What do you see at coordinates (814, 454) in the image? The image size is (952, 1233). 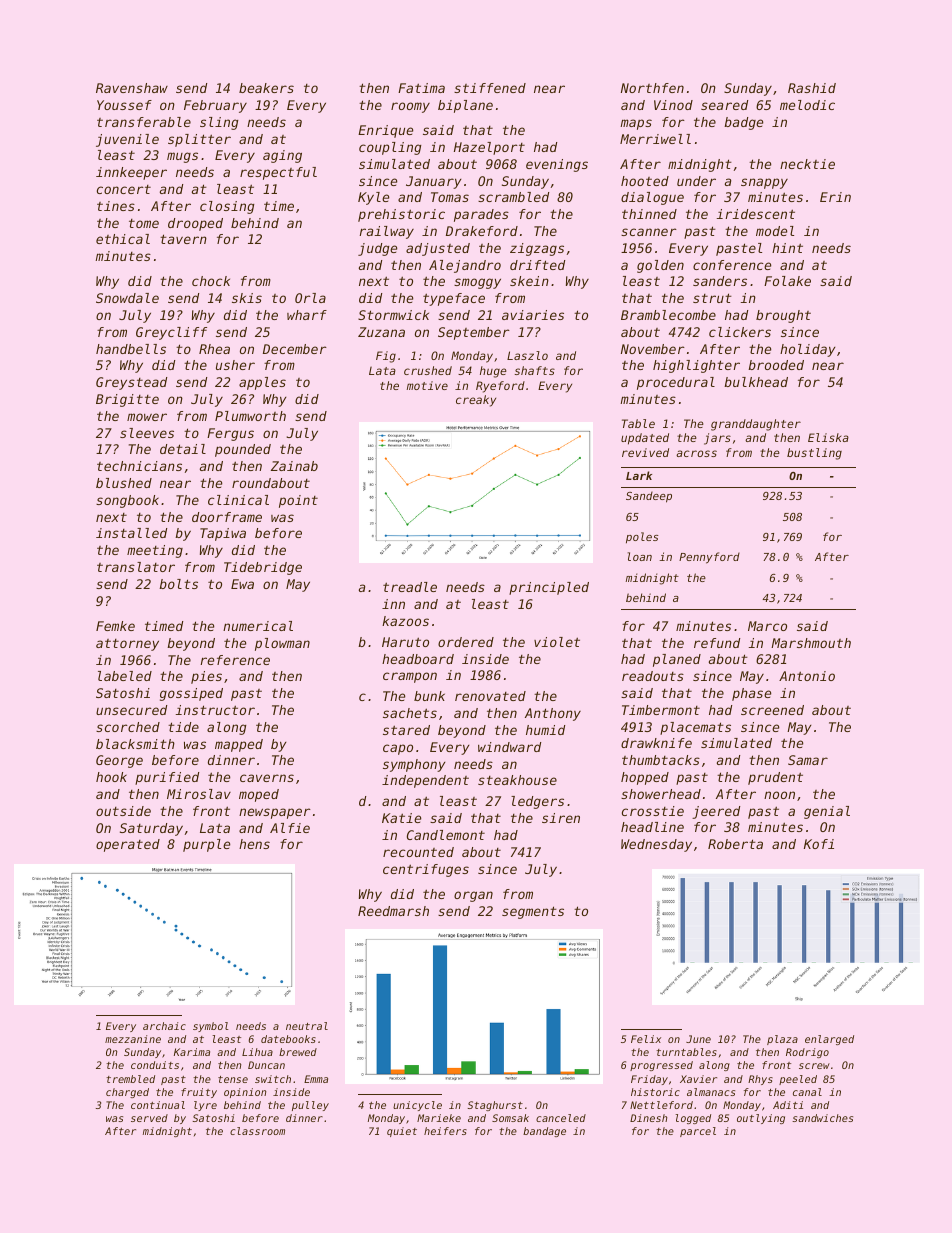 I see `bustling` at bounding box center [814, 454].
